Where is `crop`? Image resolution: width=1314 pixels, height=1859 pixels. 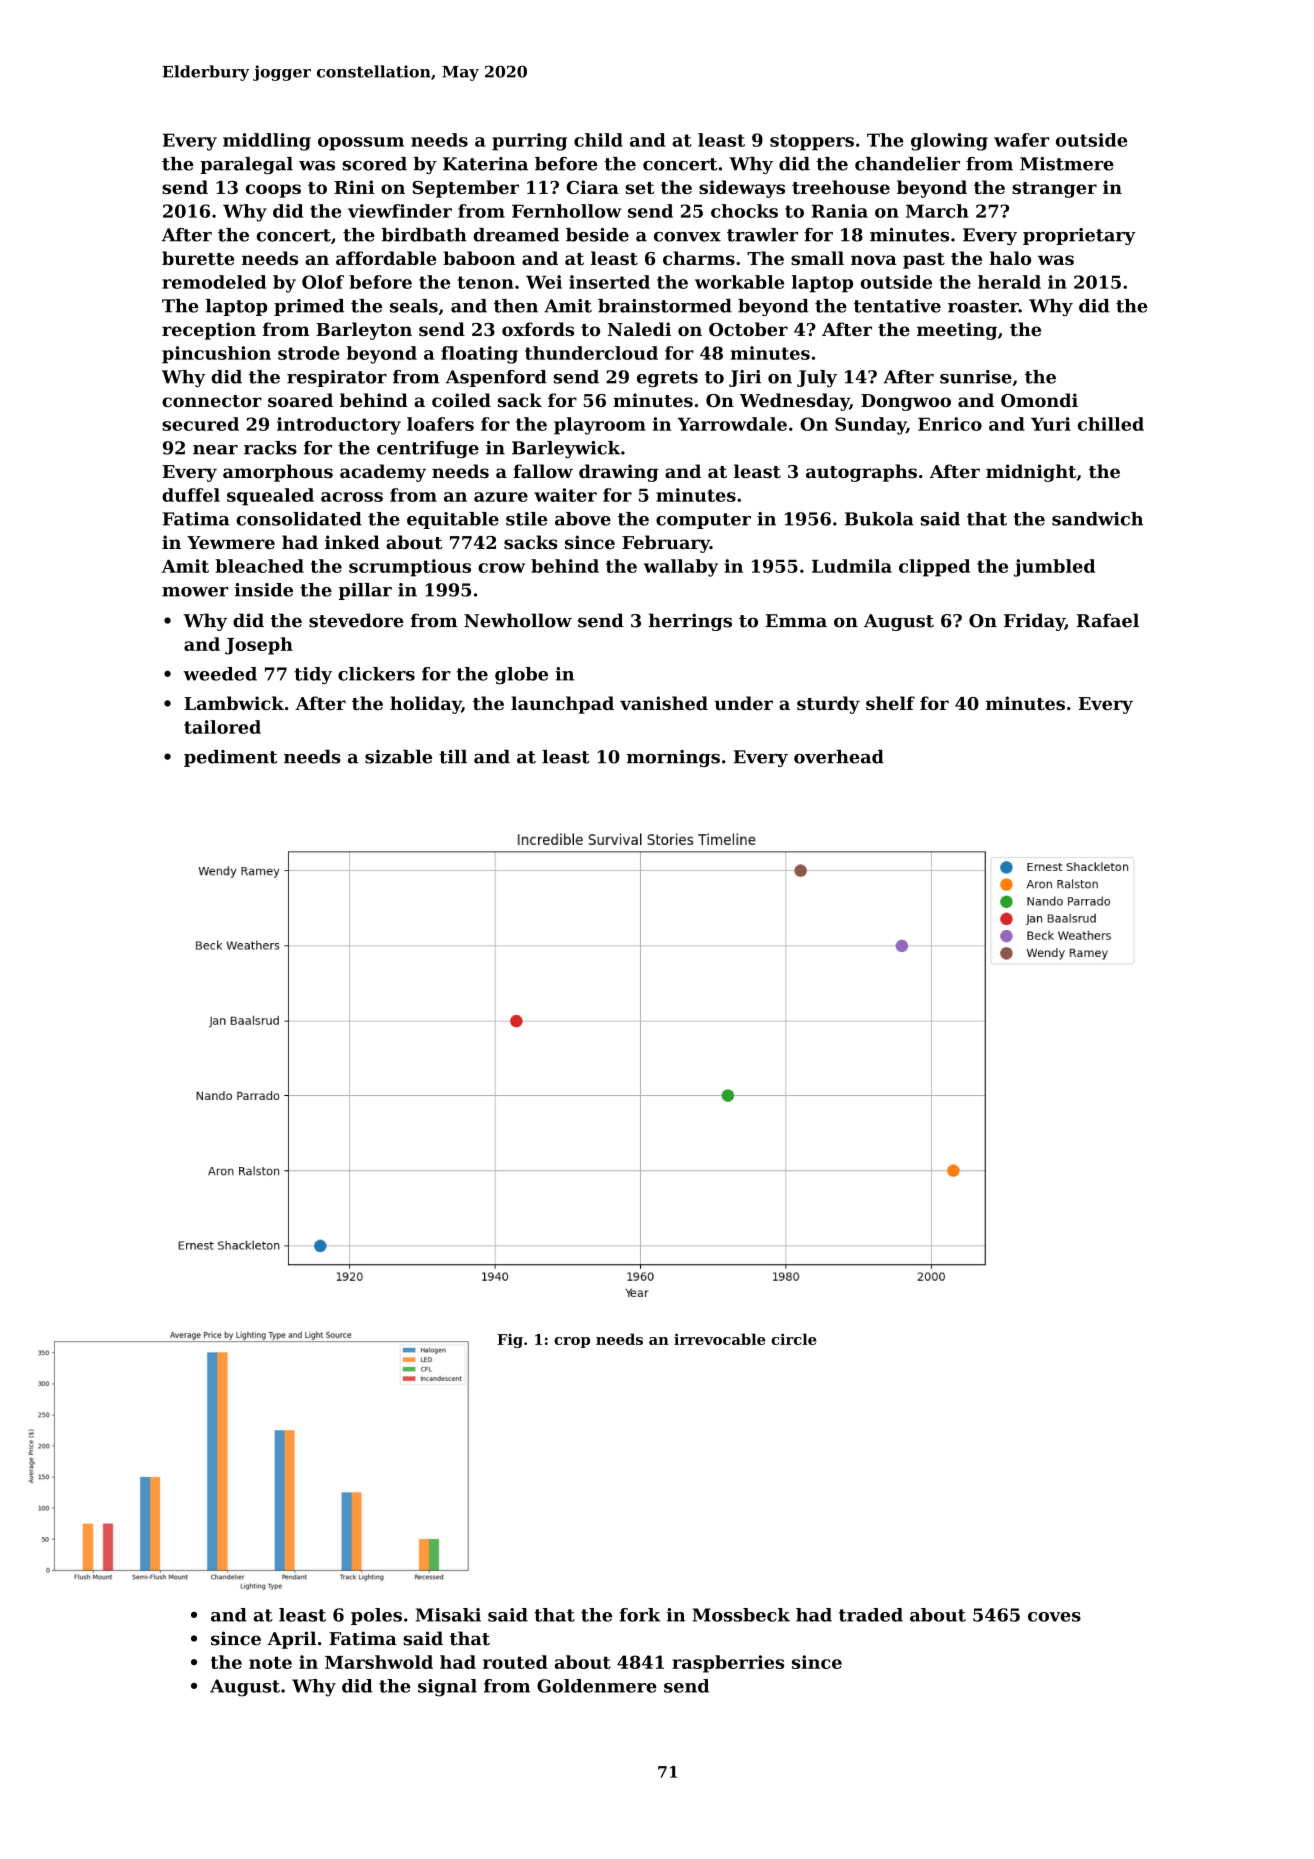 crop is located at coordinates (572, 1342).
